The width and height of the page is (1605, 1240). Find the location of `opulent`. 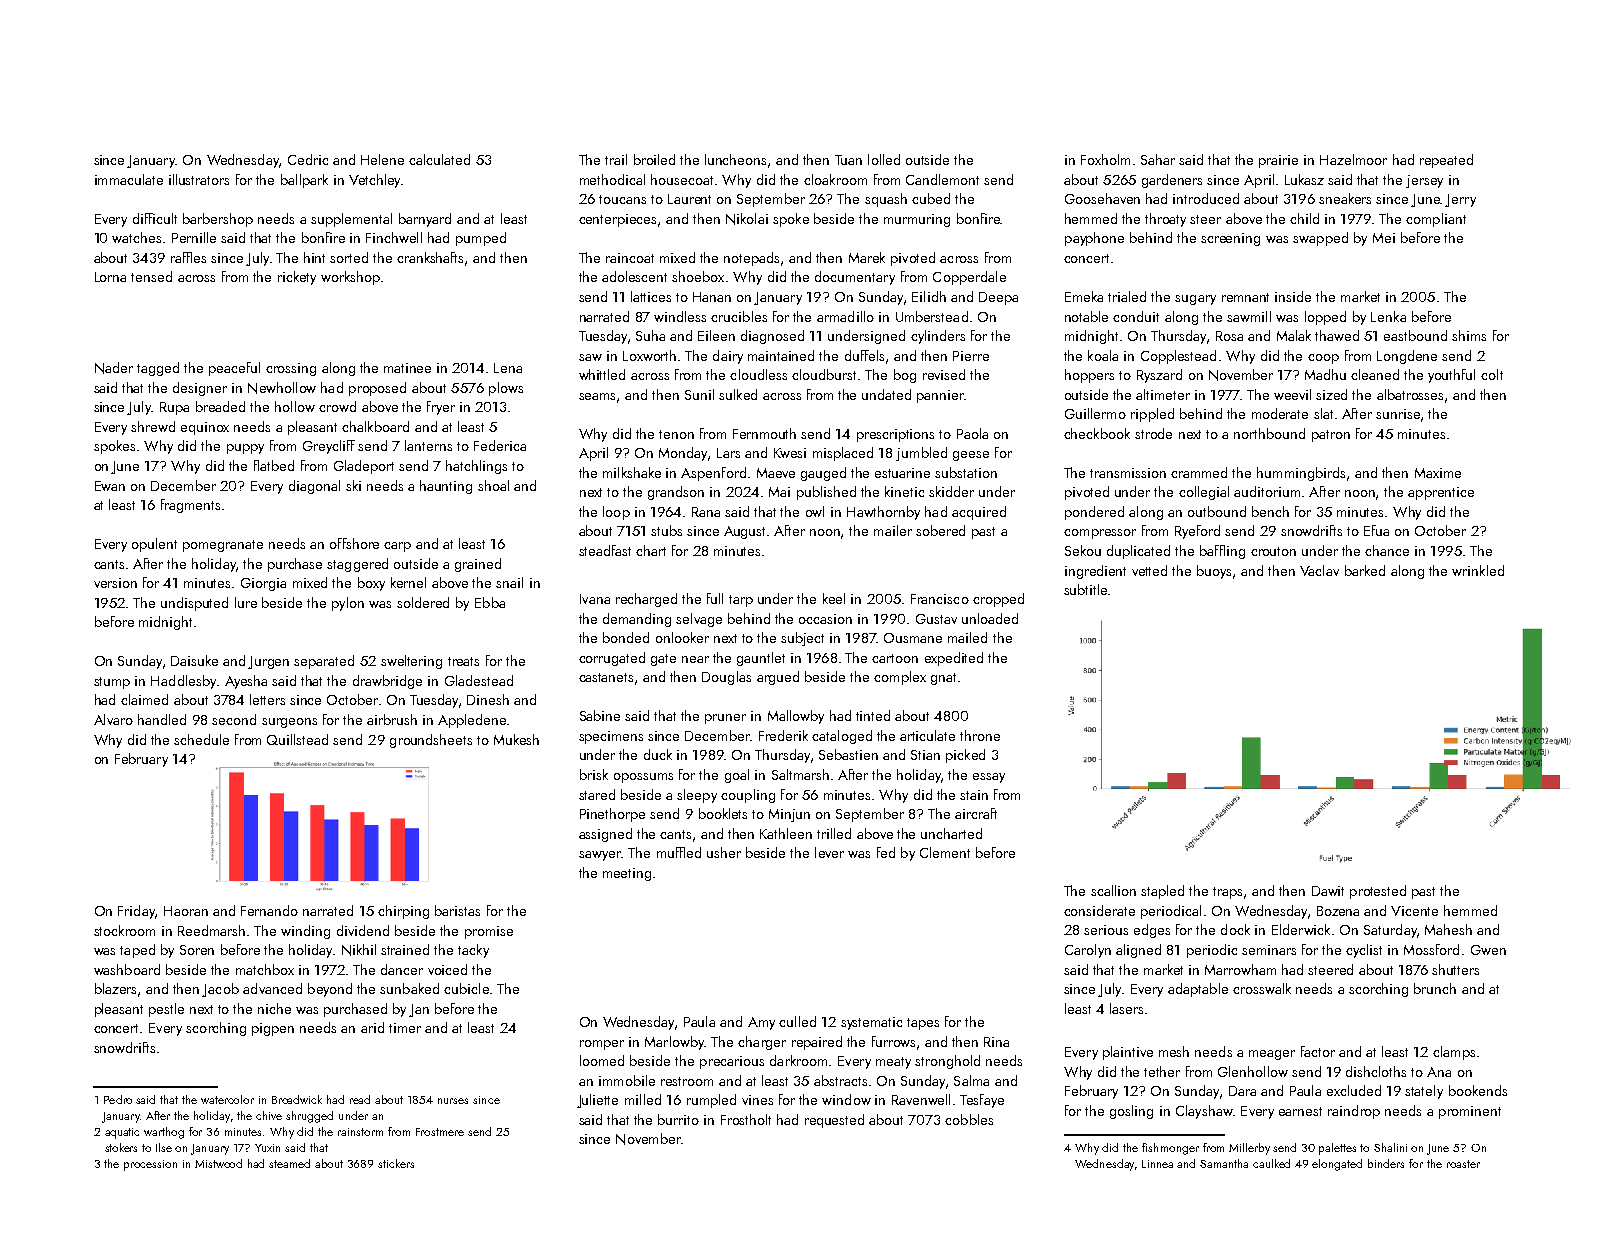

opulent is located at coordinates (154, 545).
